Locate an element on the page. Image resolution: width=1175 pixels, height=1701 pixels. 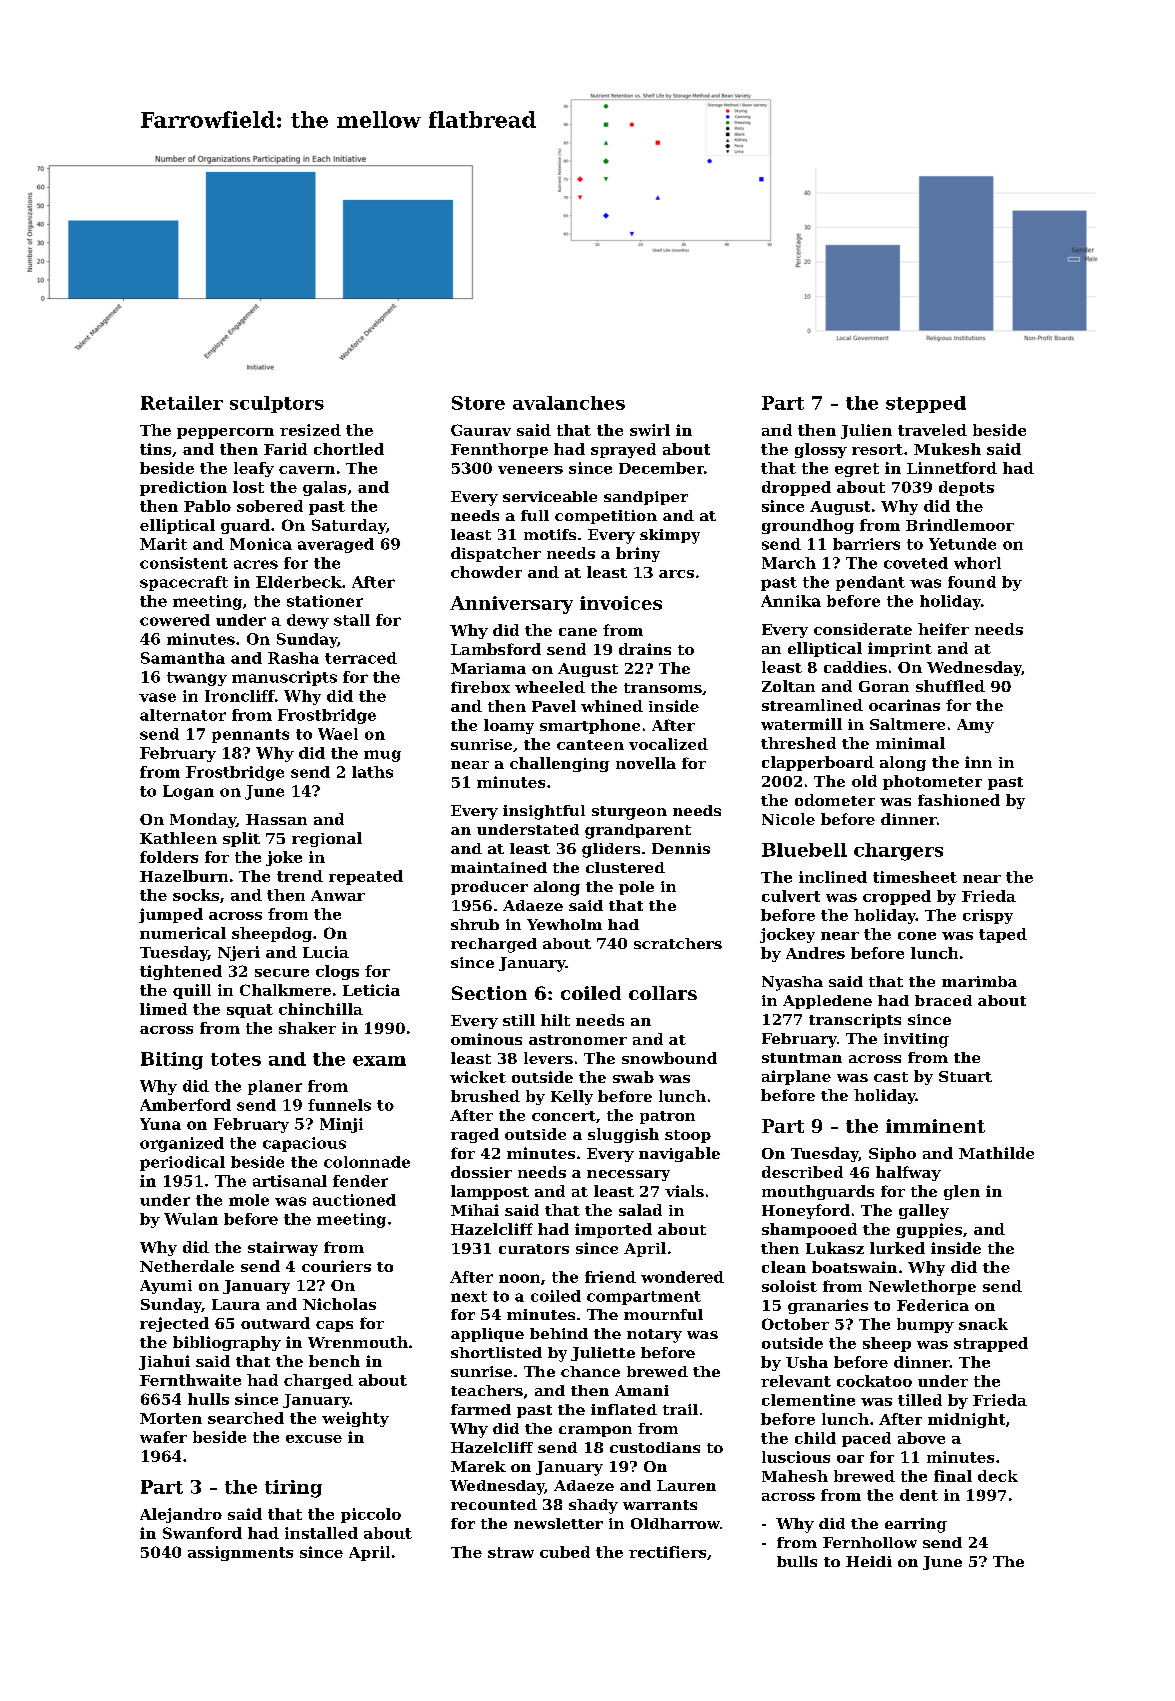
trail is located at coordinates (680, 1409).
